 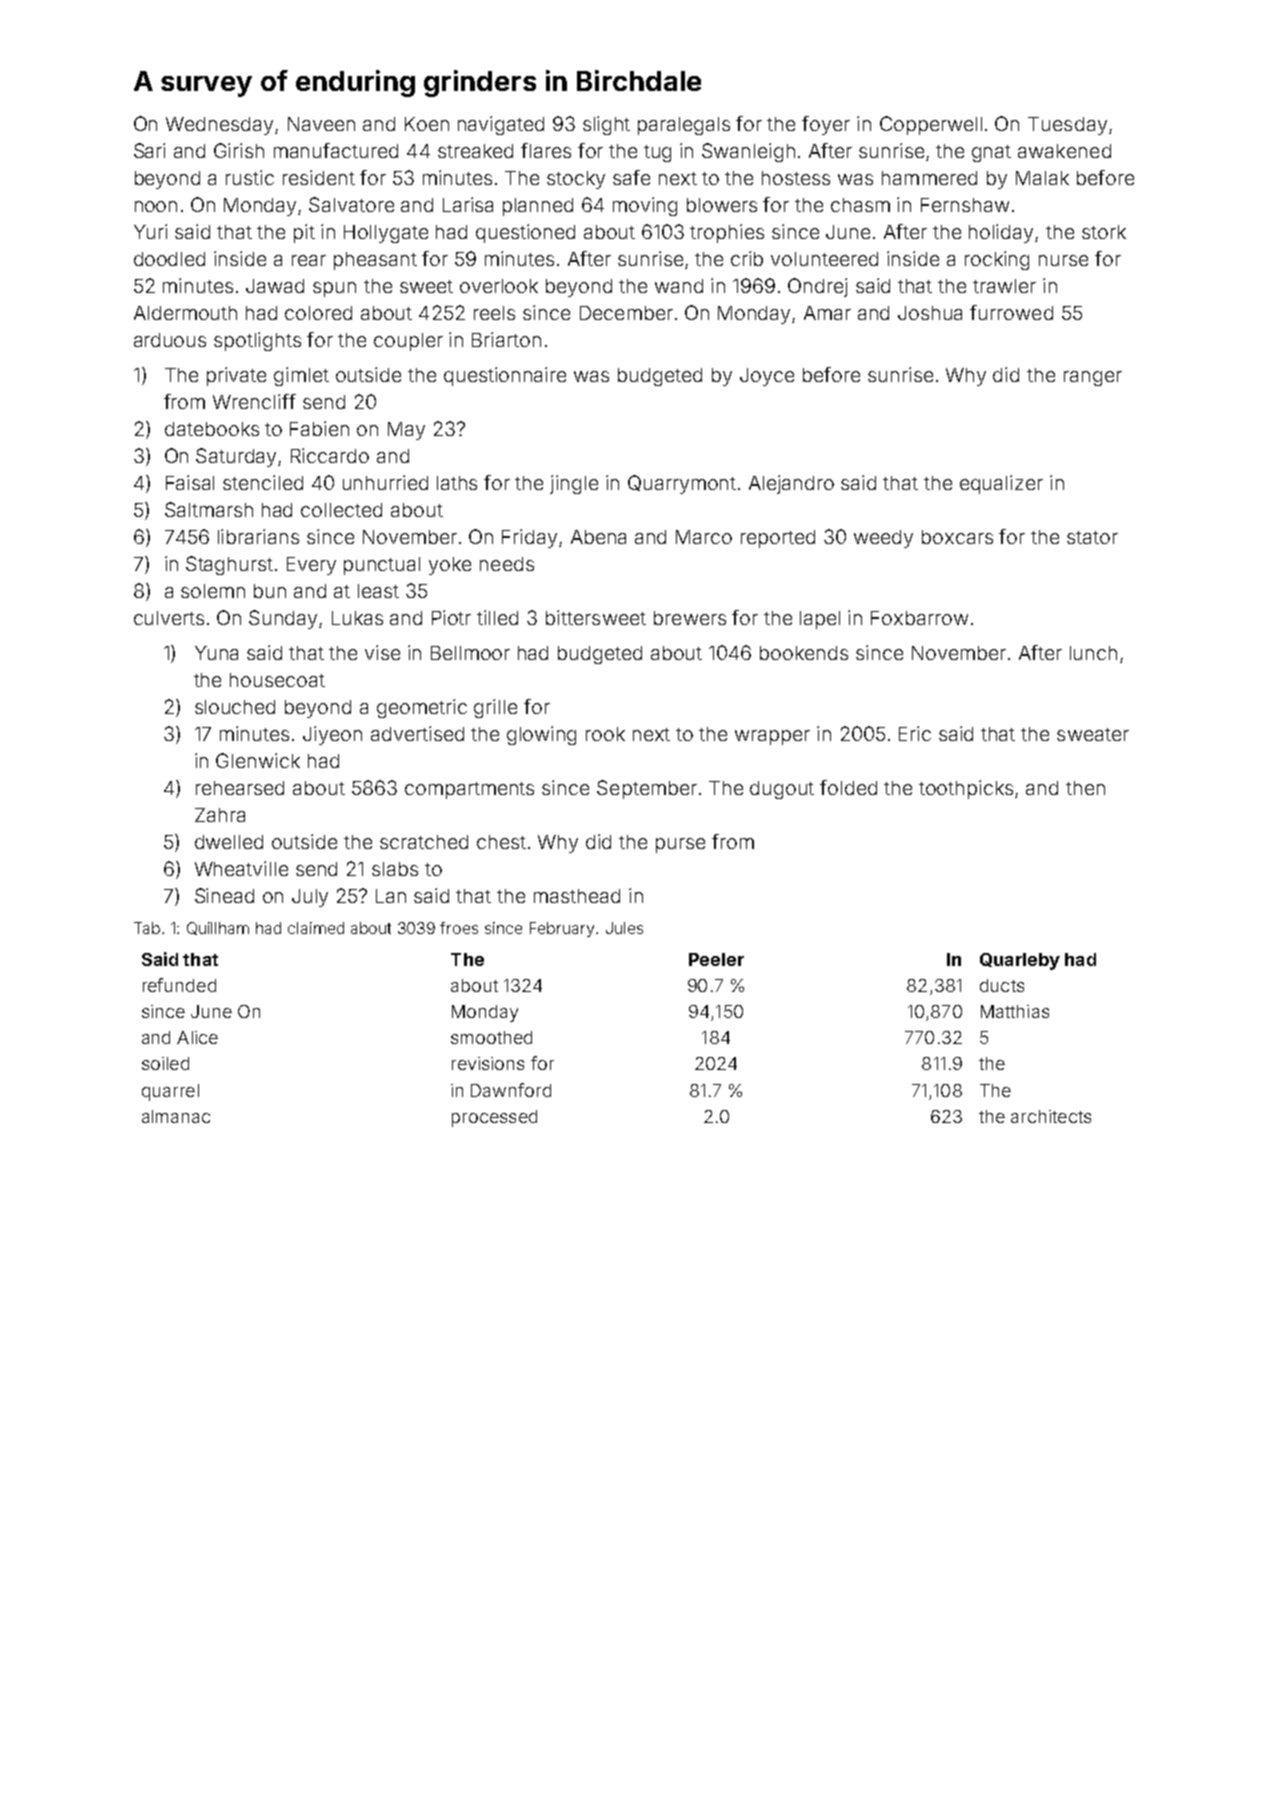 I want to click on Koen, so click(x=427, y=124).
